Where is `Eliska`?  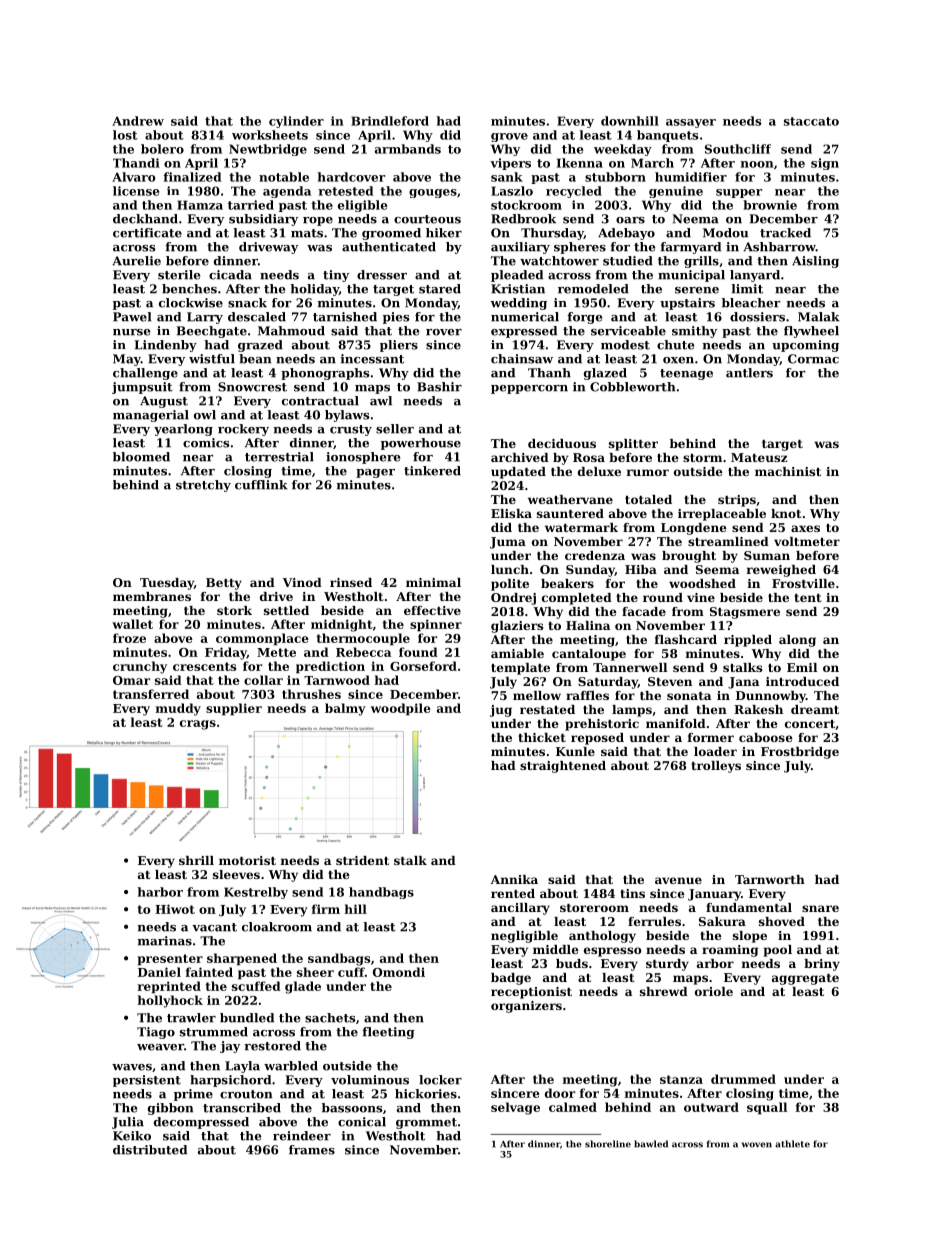 Eliska is located at coordinates (511, 513).
